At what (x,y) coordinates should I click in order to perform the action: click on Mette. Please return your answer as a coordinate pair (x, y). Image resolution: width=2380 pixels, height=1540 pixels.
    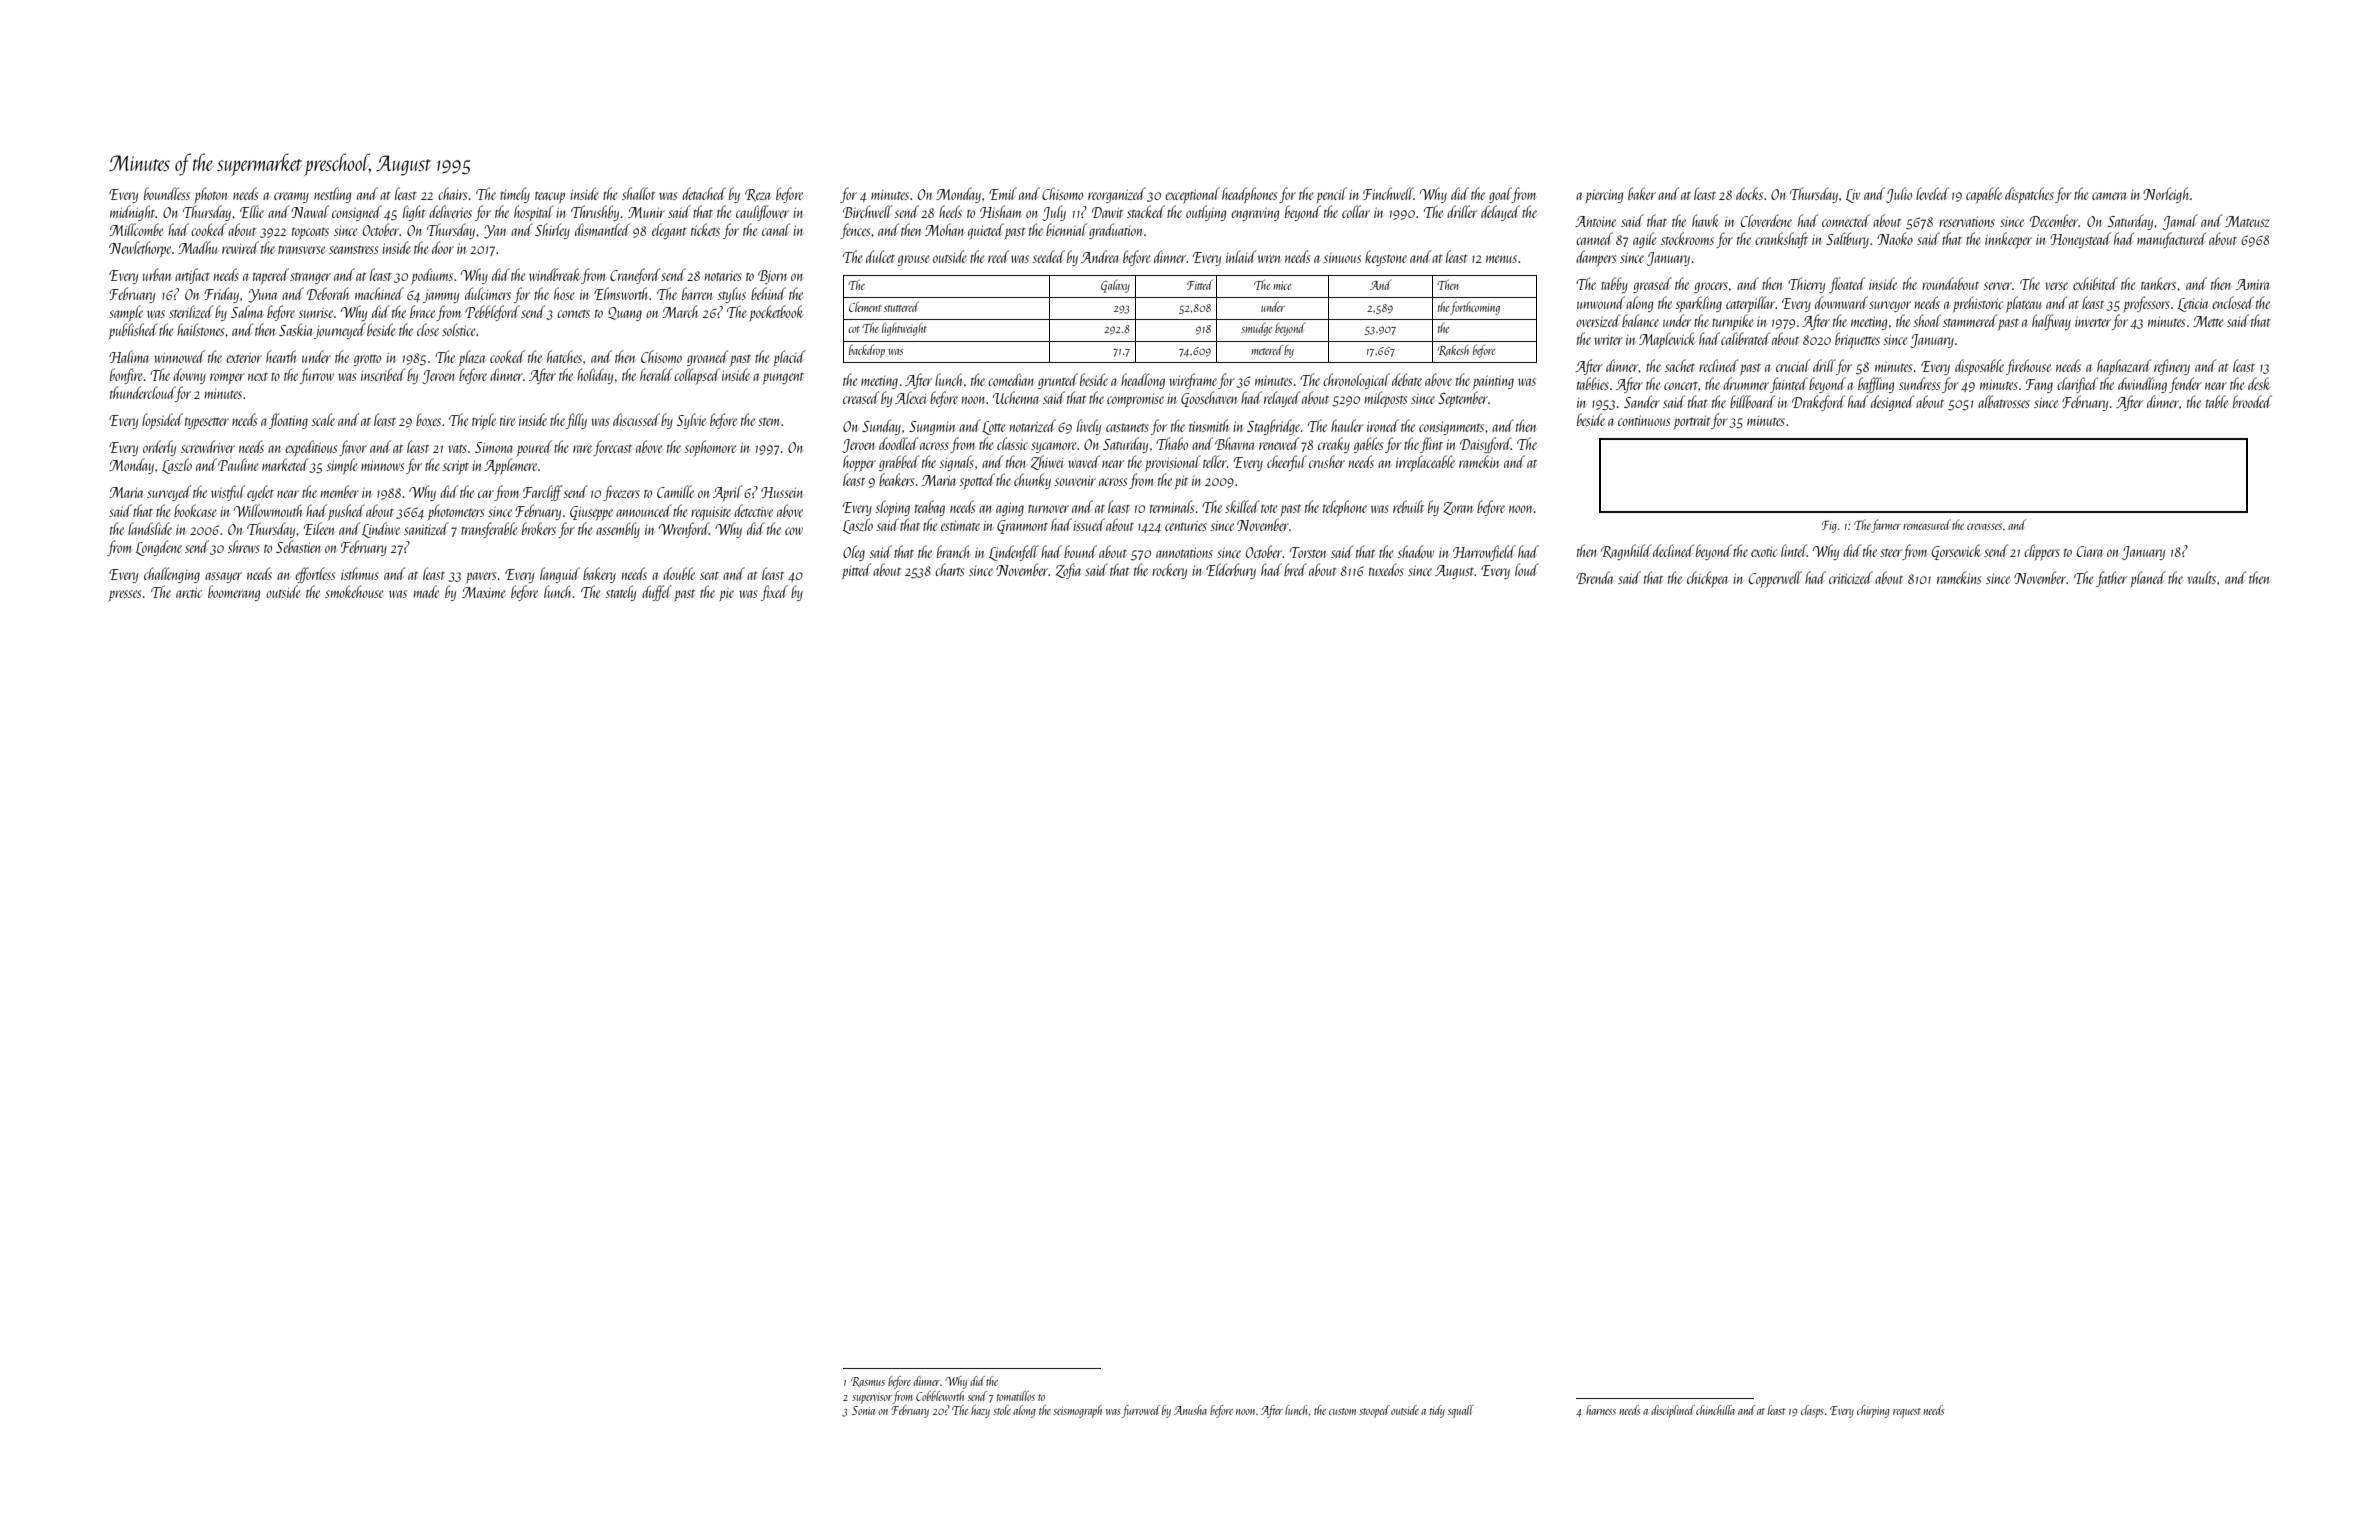
    Looking at the image, I should click on (2208, 321).
